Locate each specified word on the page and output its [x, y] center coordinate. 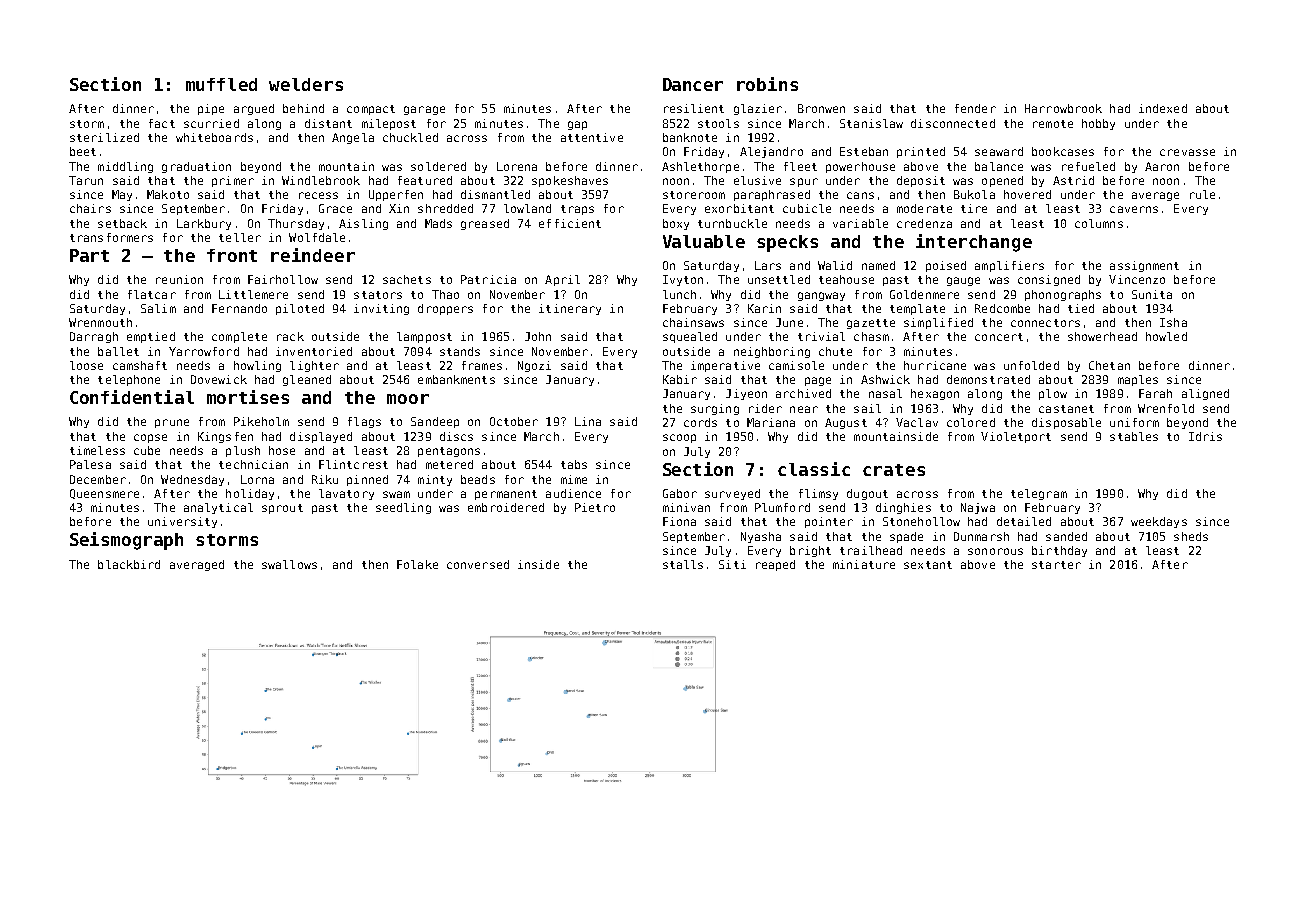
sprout [282, 509]
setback [122, 223]
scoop [679, 438]
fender [975, 108]
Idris [1205, 436]
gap [577, 125]
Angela [353, 138]
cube [147, 450]
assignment [1144, 266]
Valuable [704, 241]
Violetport [1016, 437]
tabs [574, 464]
